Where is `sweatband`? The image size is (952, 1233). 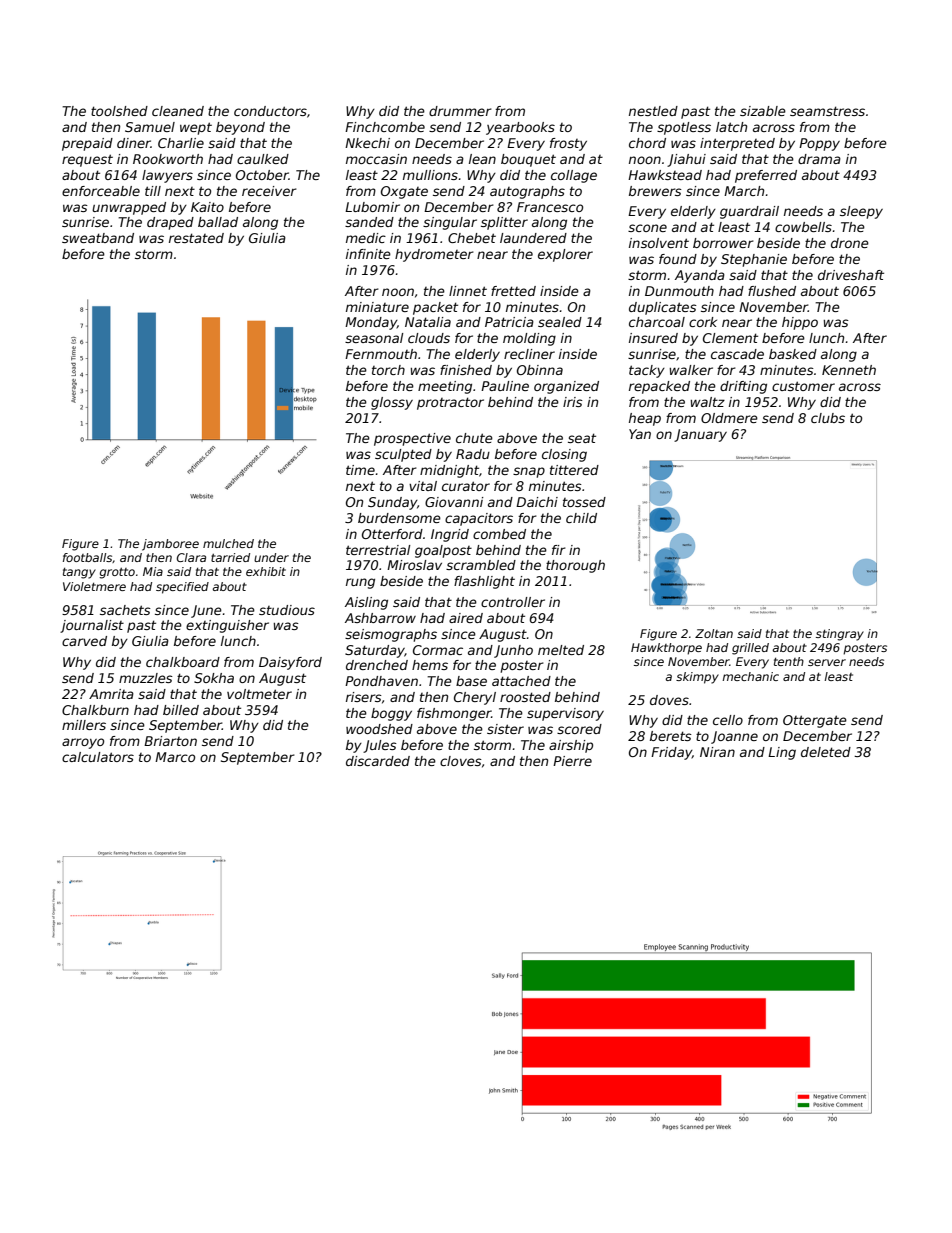
sweatband is located at coordinates (98, 238).
